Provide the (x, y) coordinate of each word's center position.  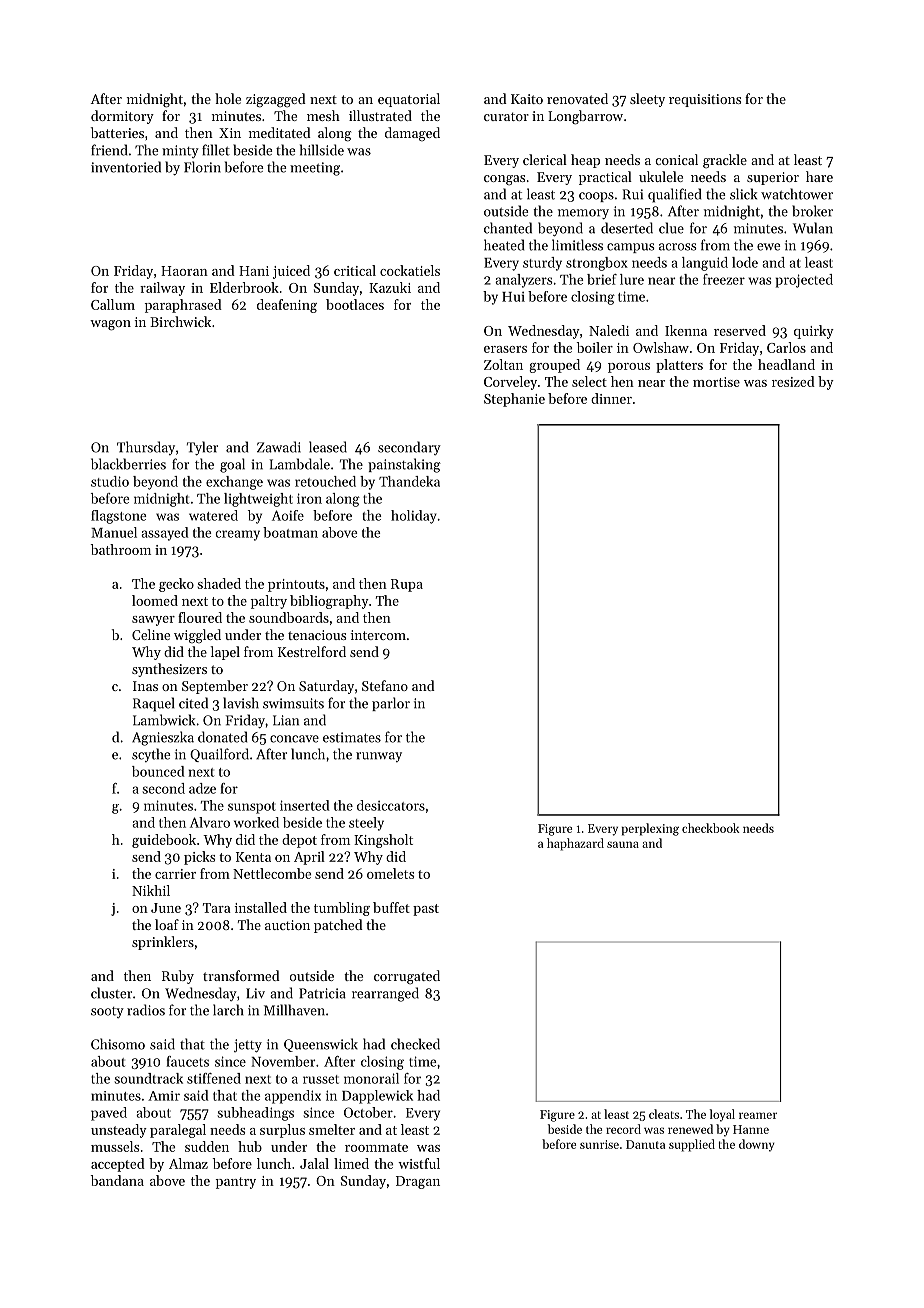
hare (819, 176)
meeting (315, 169)
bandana (117, 1180)
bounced (158, 771)
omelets (390, 873)
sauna (623, 844)
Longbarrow (585, 117)
